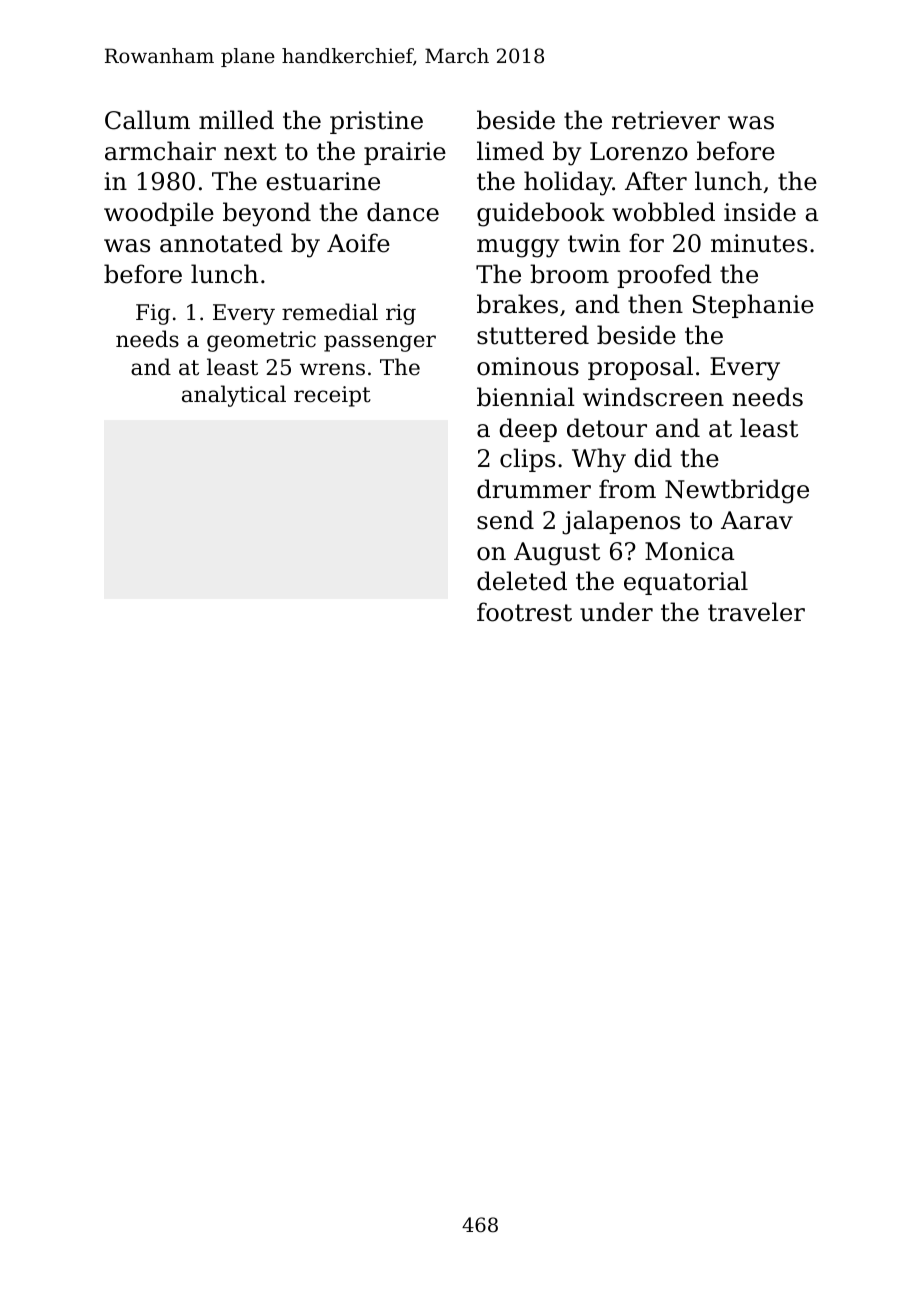 Image resolution: width=924 pixels, height=1311 pixels. What do you see at coordinates (653, 397) in the document?
I see `windscreen` at bounding box center [653, 397].
